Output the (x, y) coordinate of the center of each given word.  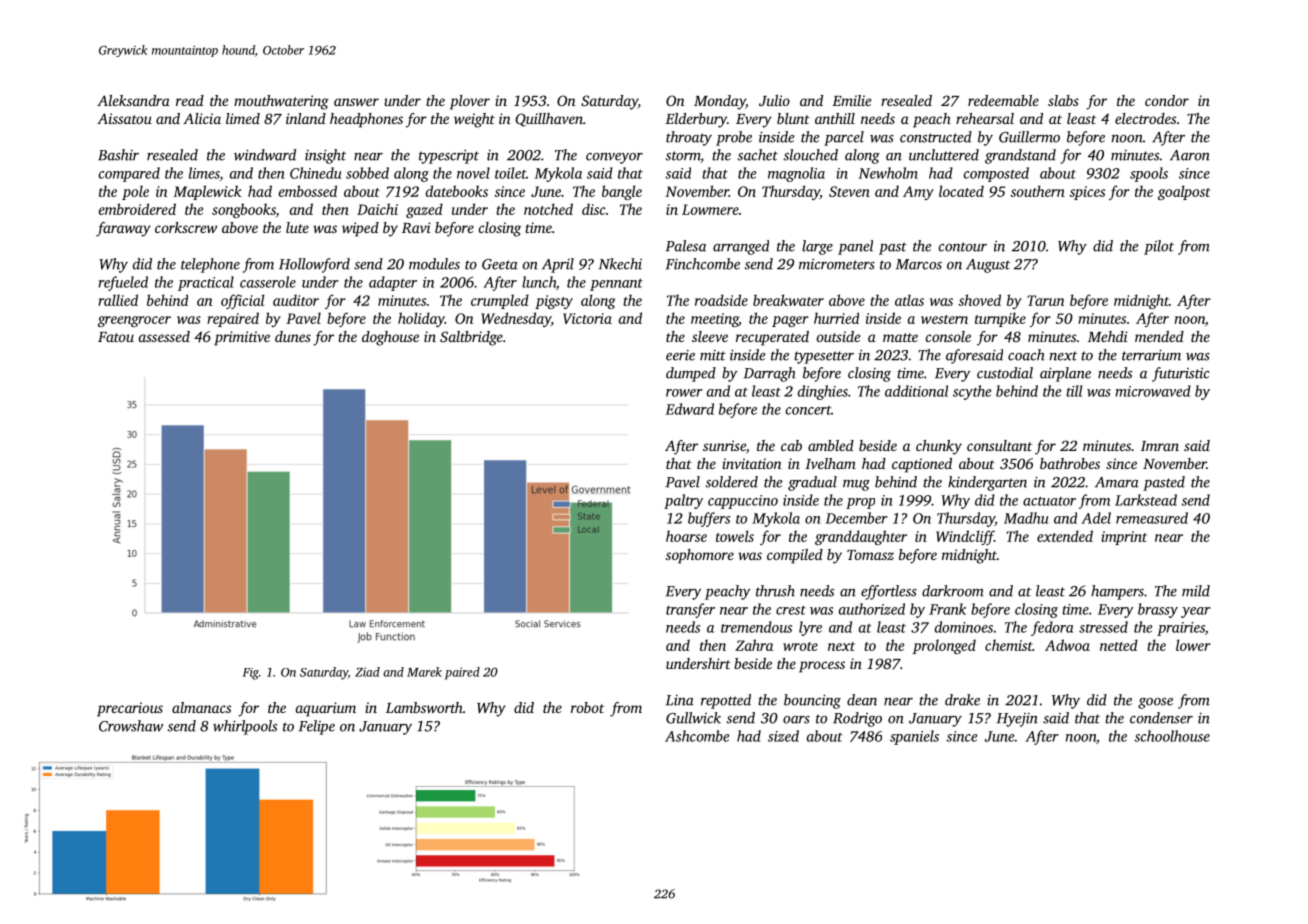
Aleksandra (133, 100)
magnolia (796, 174)
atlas (909, 300)
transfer (690, 610)
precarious (130, 709)
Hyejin (1017, 720)
